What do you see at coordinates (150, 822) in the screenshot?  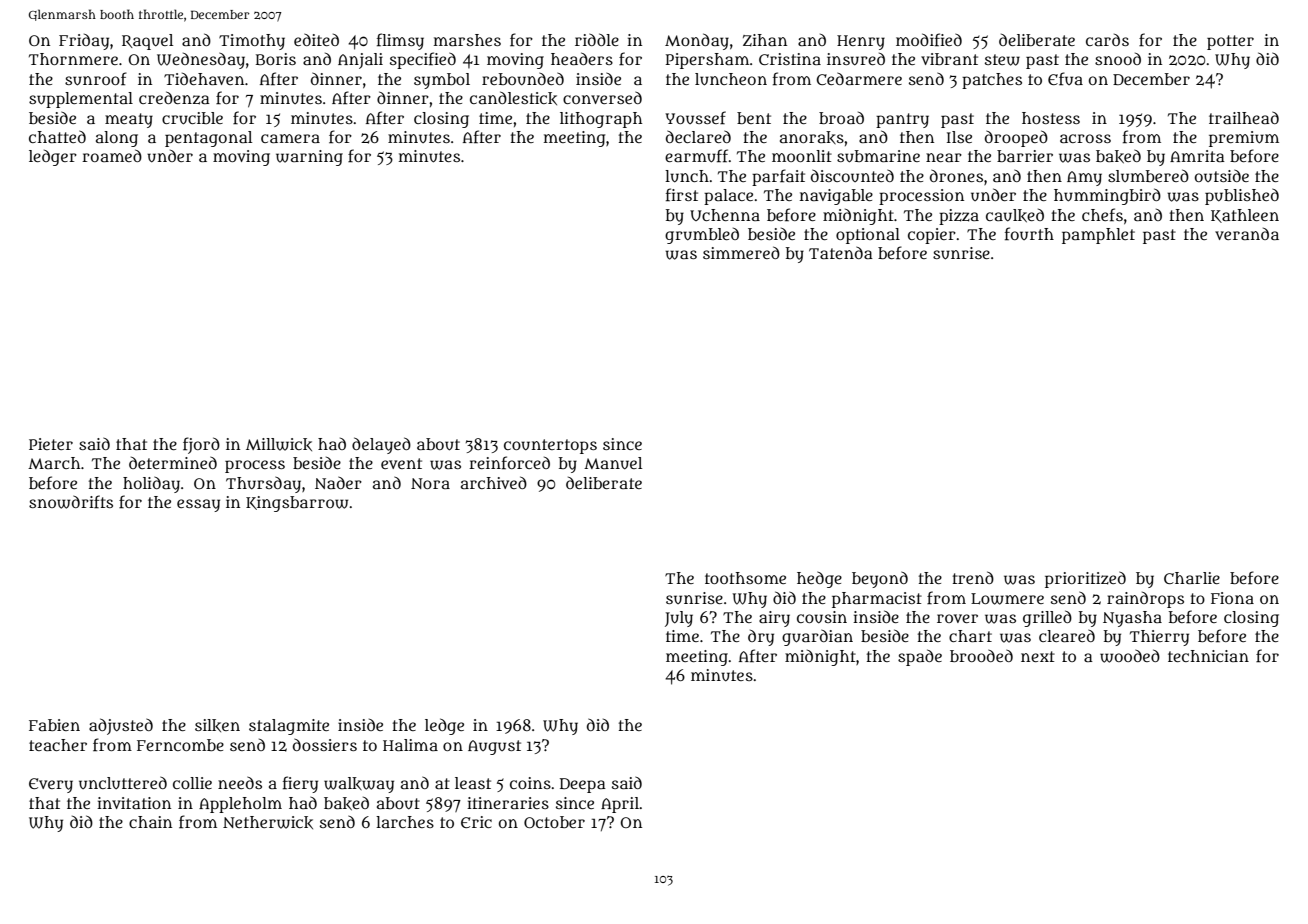 I see `chain` at bounding box center [150, 822].
